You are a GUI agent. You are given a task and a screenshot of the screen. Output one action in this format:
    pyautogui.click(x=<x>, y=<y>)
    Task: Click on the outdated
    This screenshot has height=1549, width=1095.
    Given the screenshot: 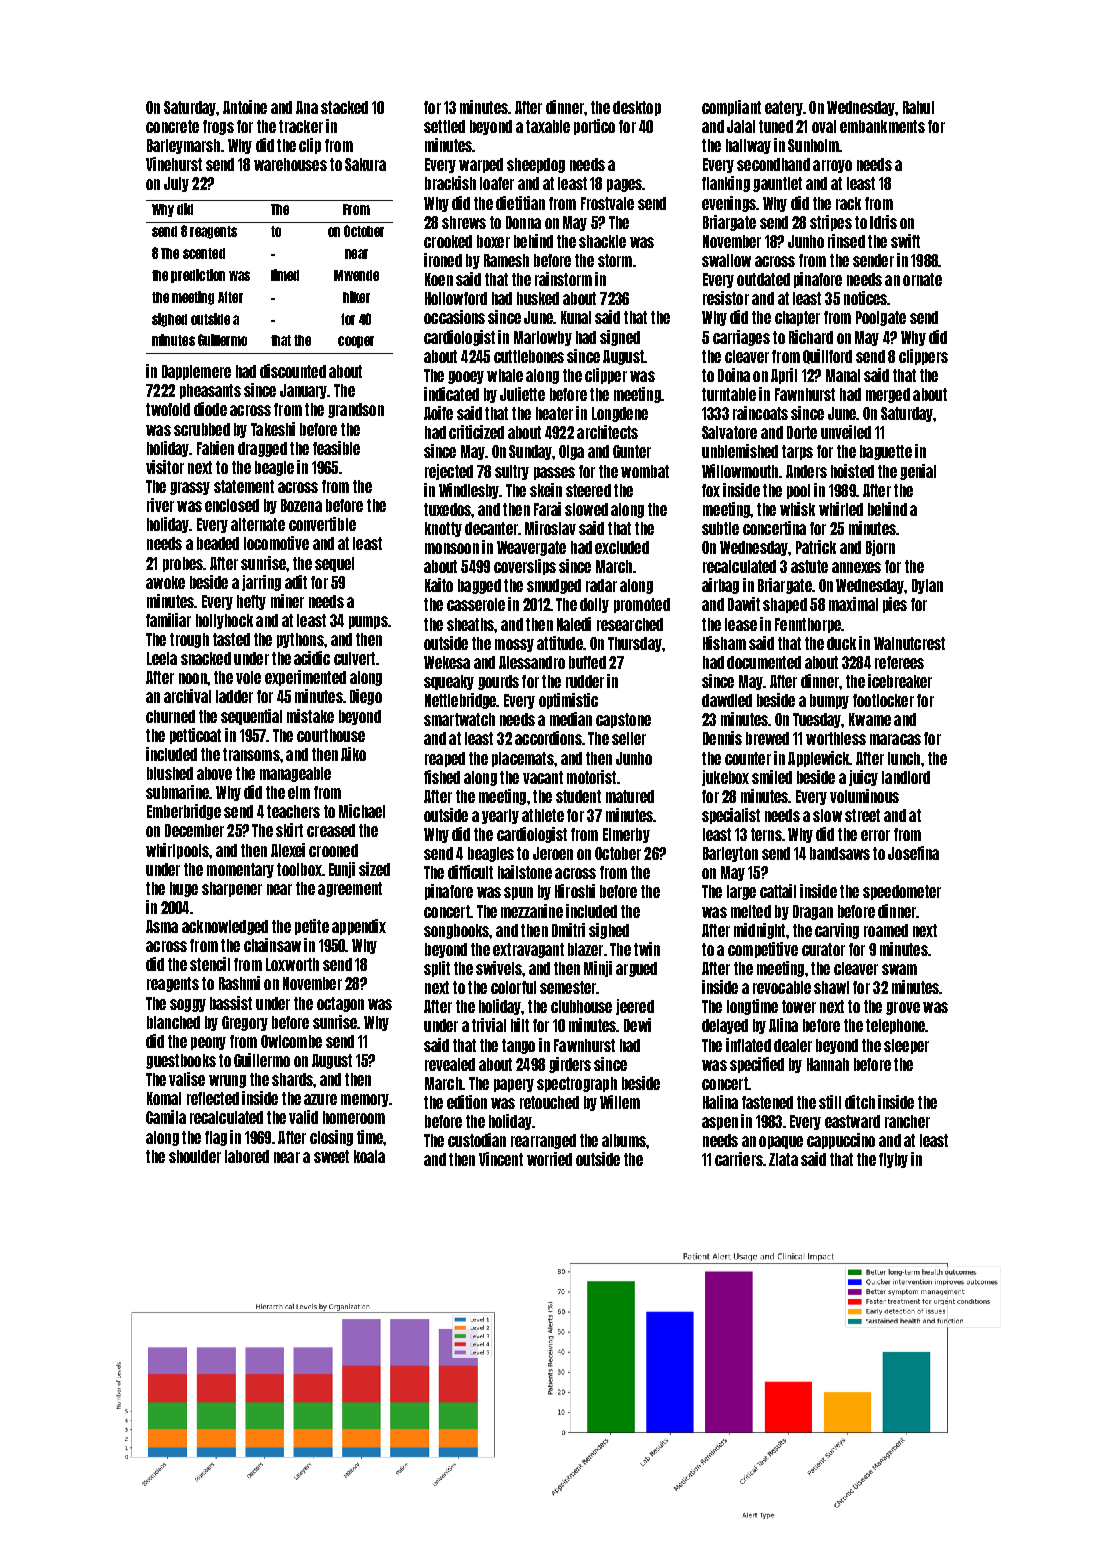 What is the action you would take?
    pyautogui.click(x=763, y=279)
